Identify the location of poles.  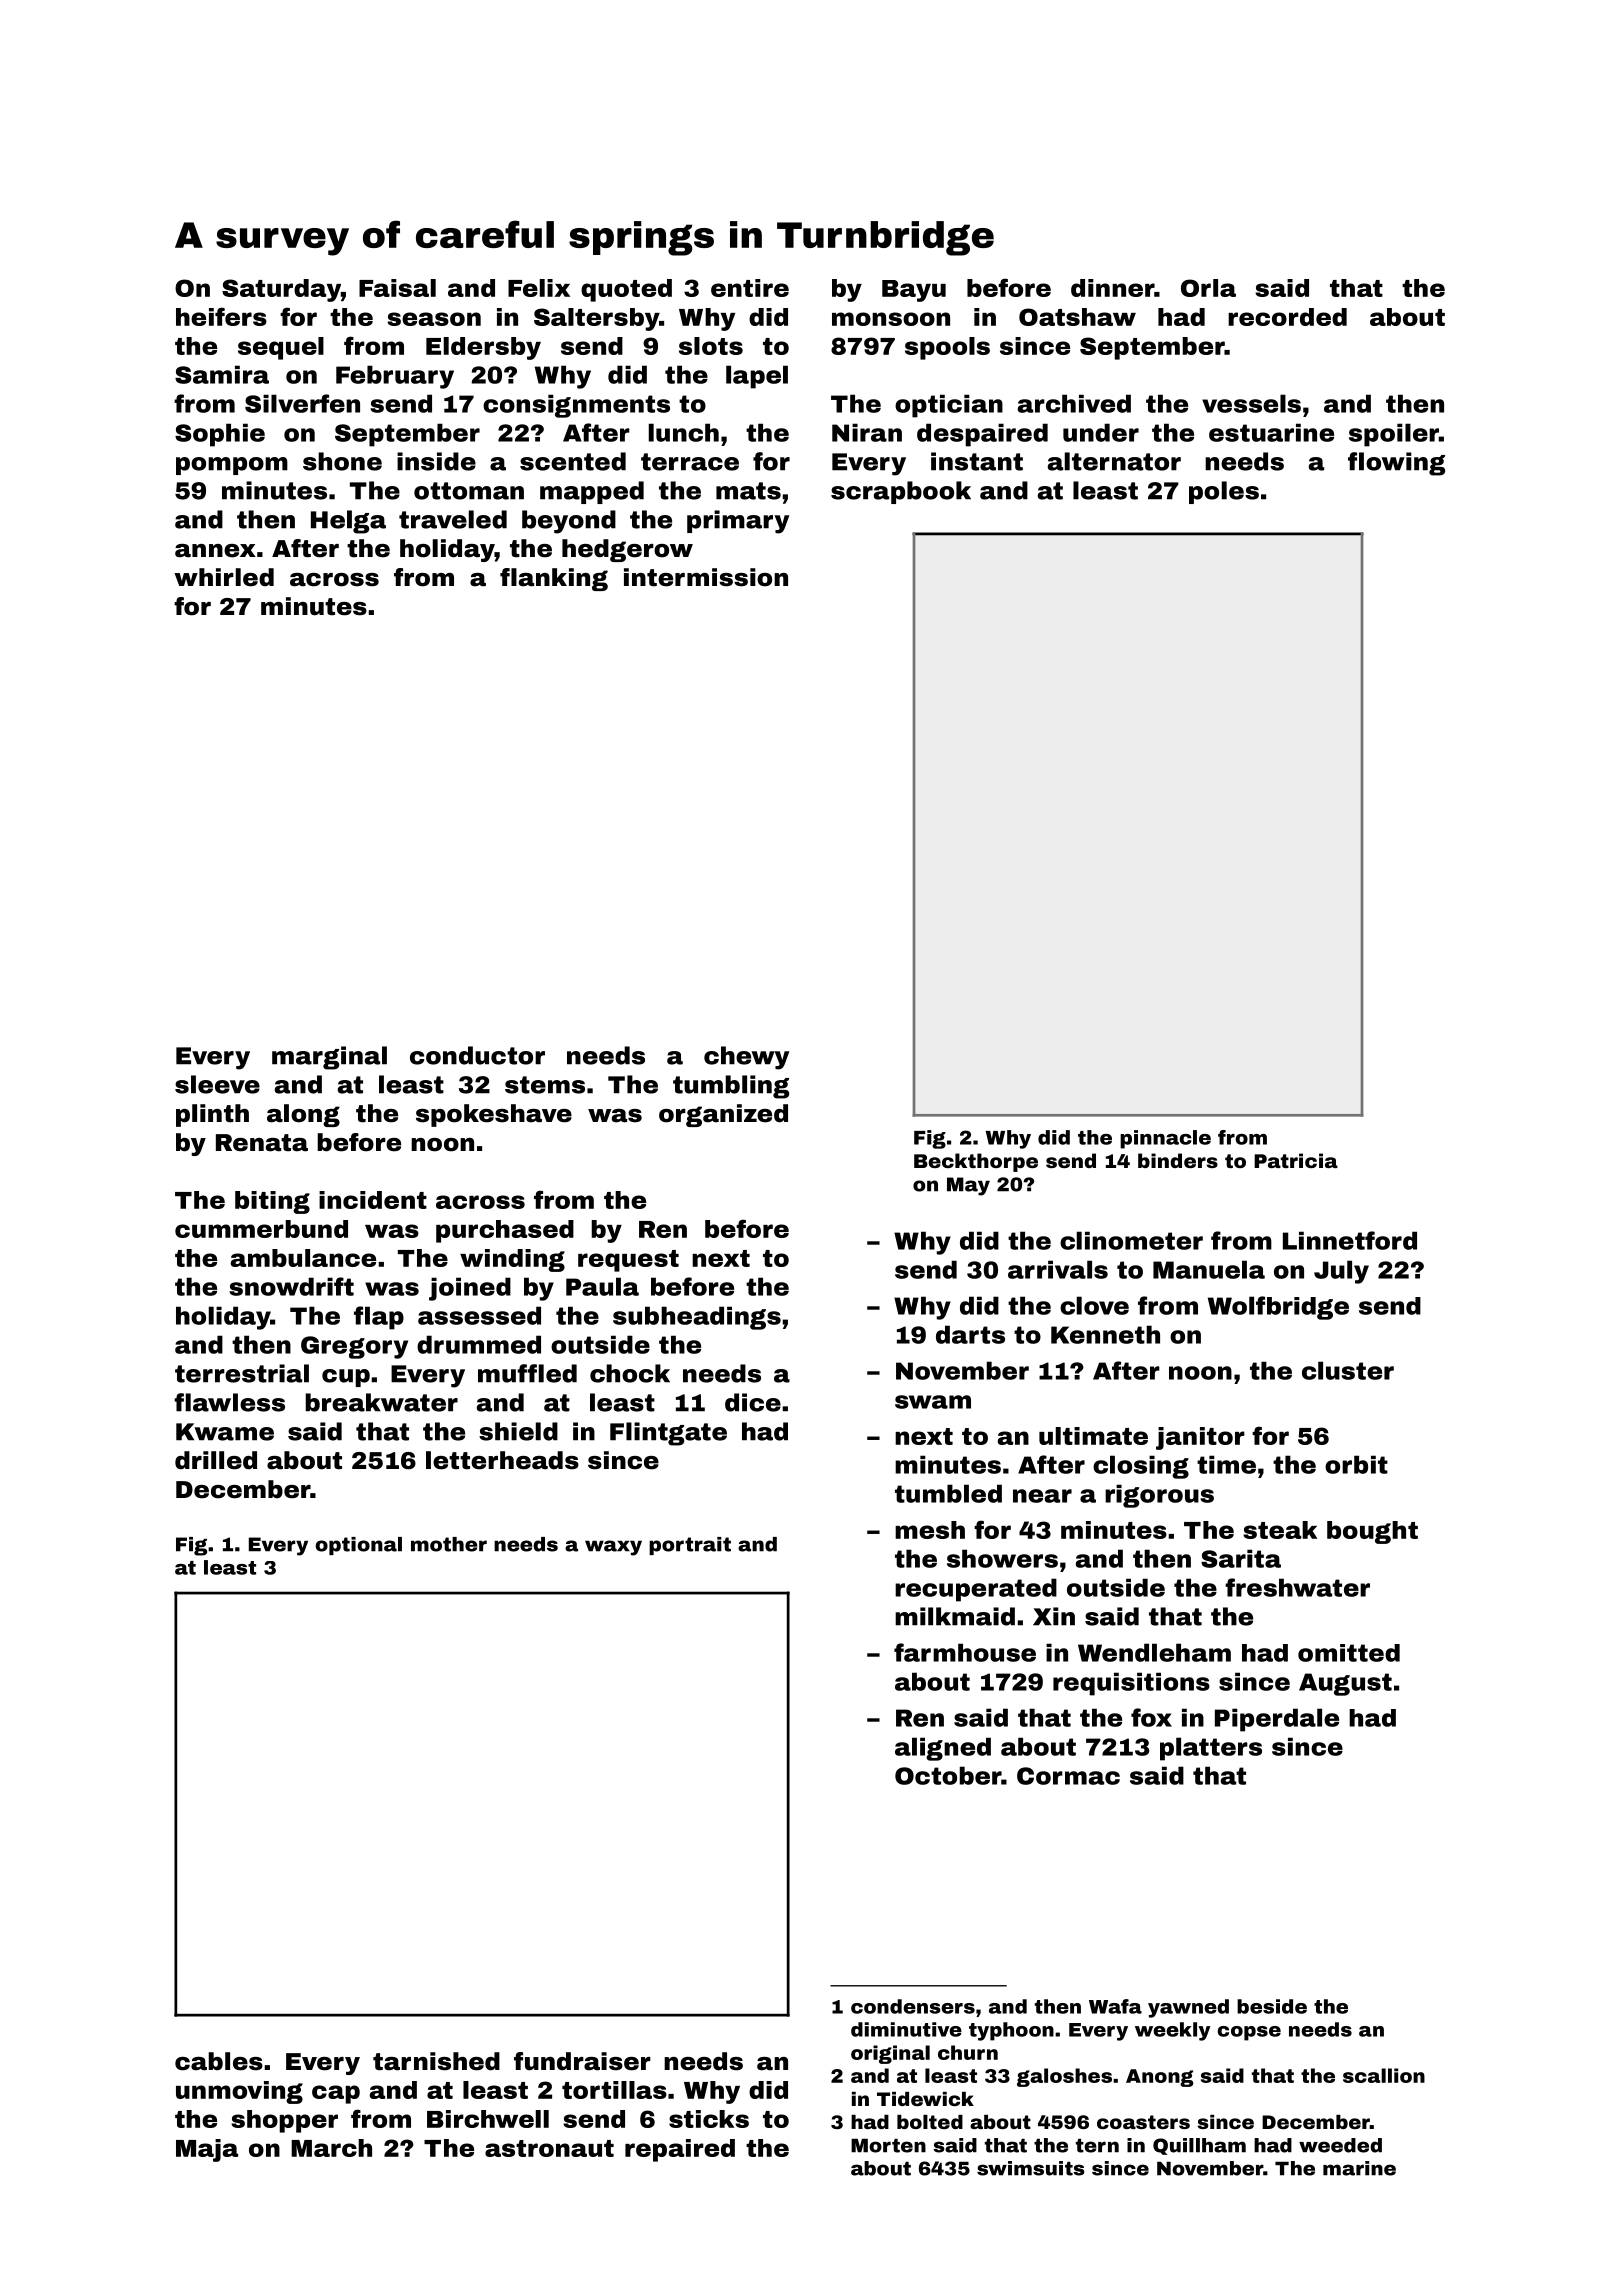
(1224, 492).
